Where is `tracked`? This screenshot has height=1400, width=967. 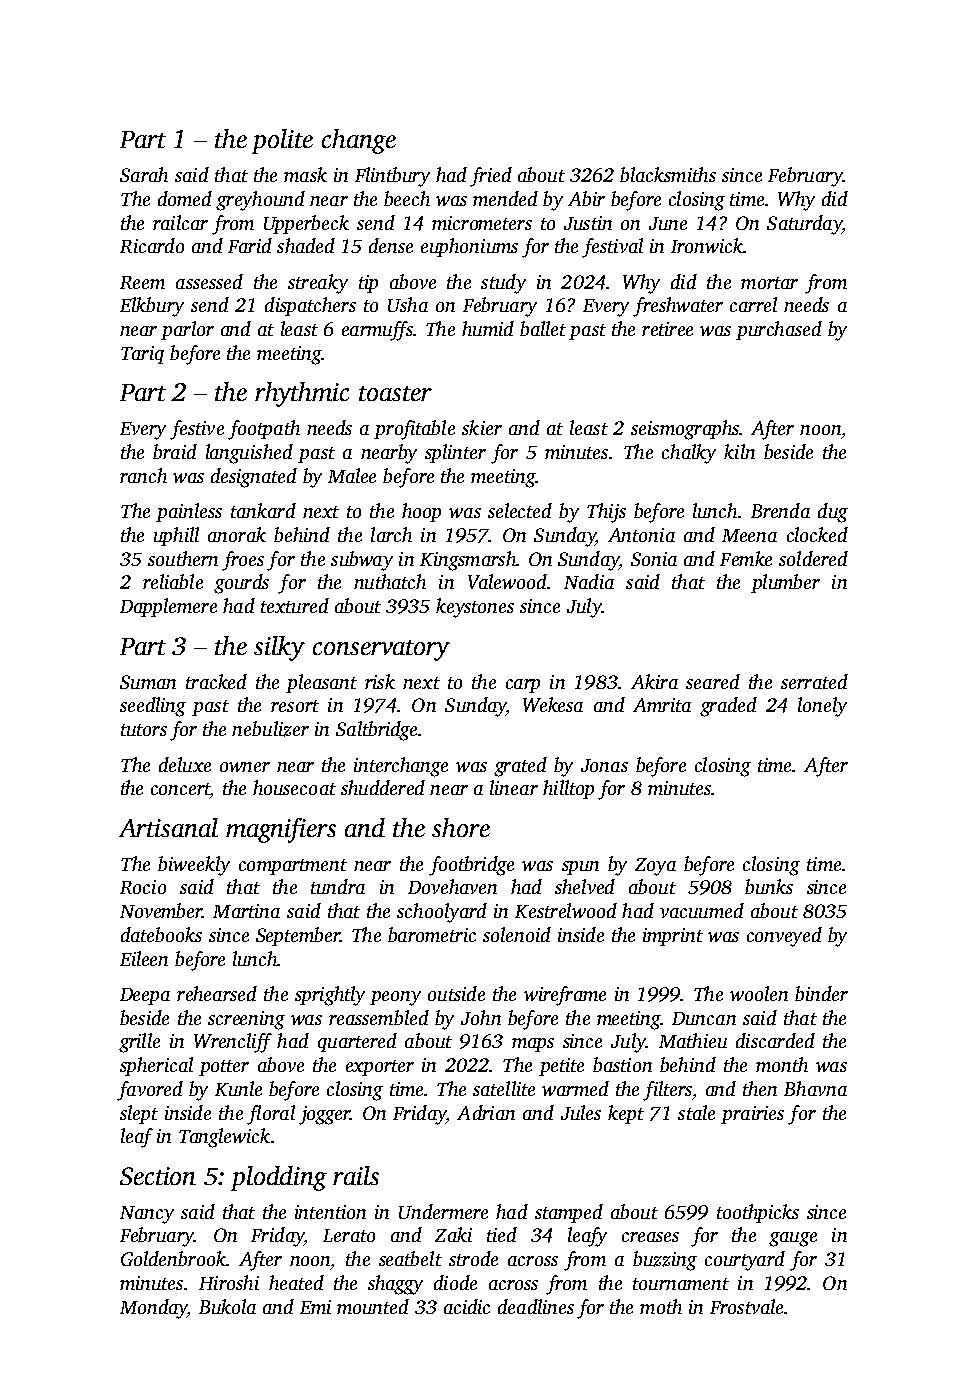 tracked is located at coordinates (216, 681).
